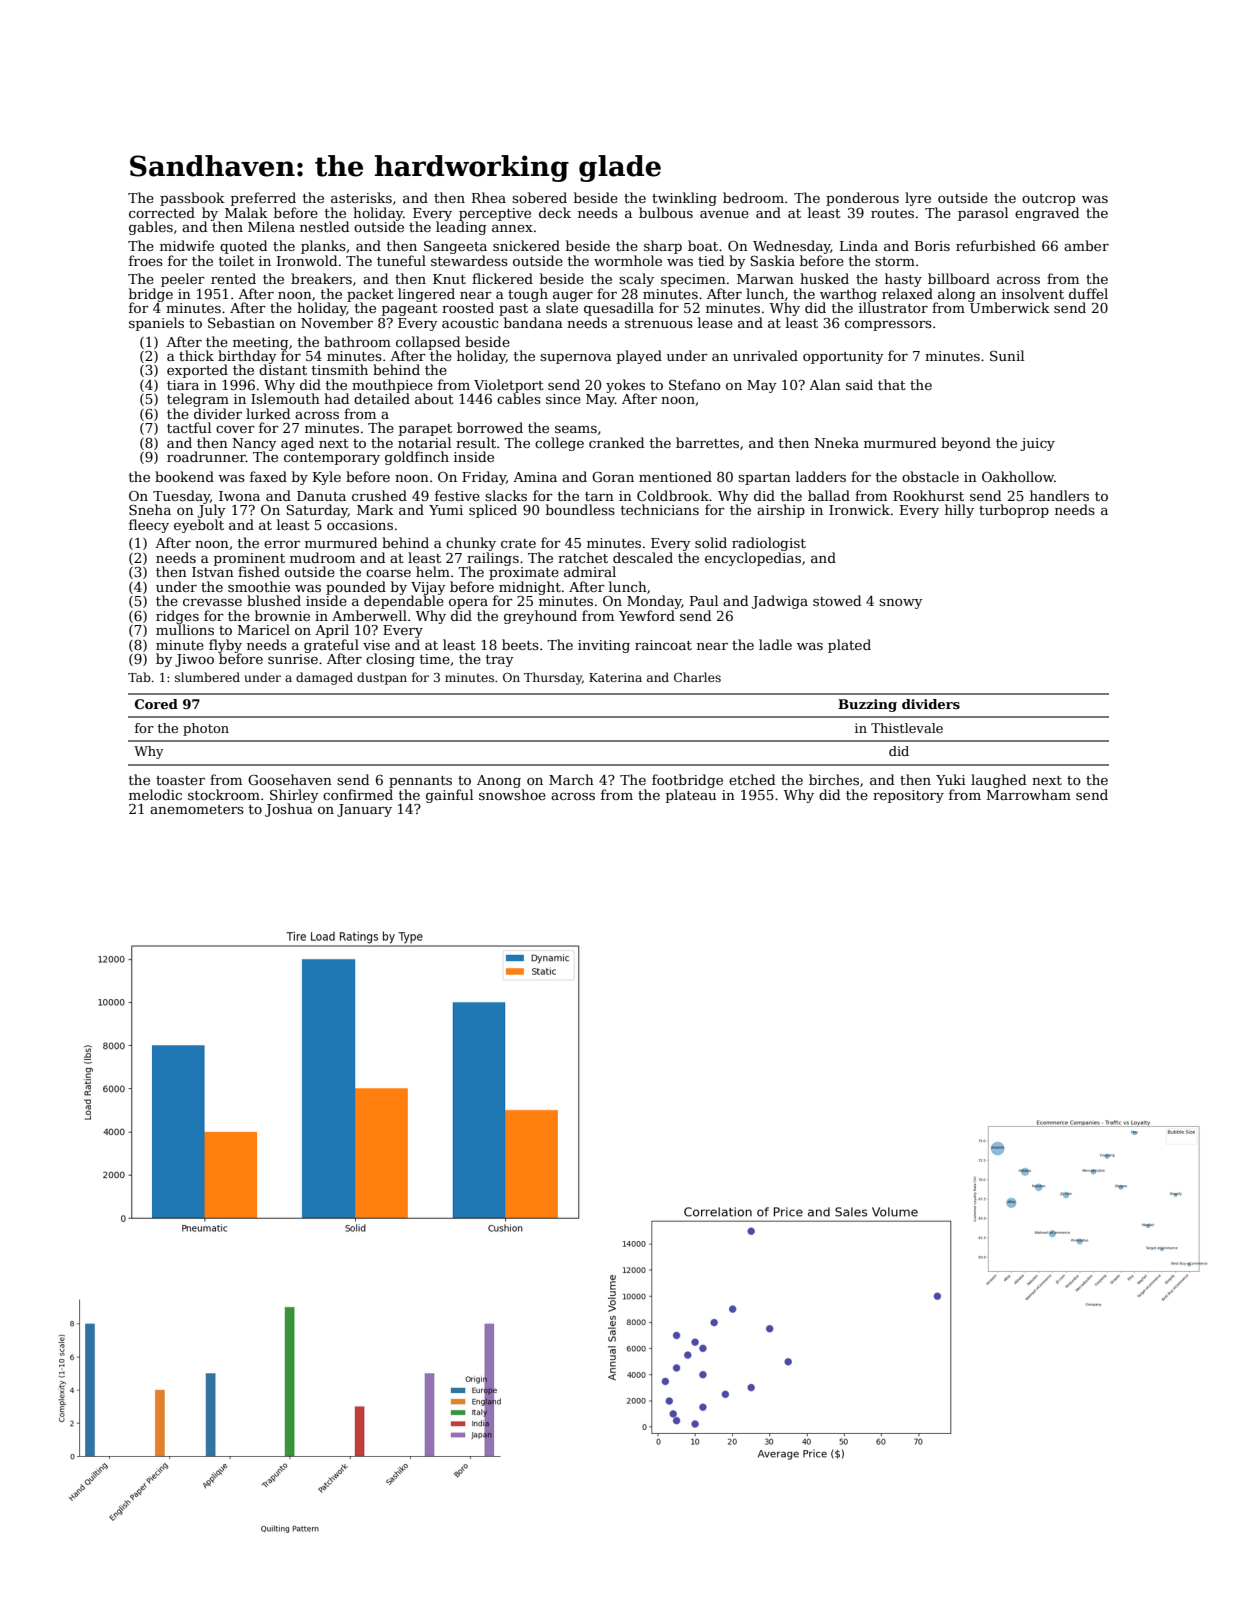 The width and height of the document is (1237, 1601). I want to click on borrowed, so click(490, 427).
